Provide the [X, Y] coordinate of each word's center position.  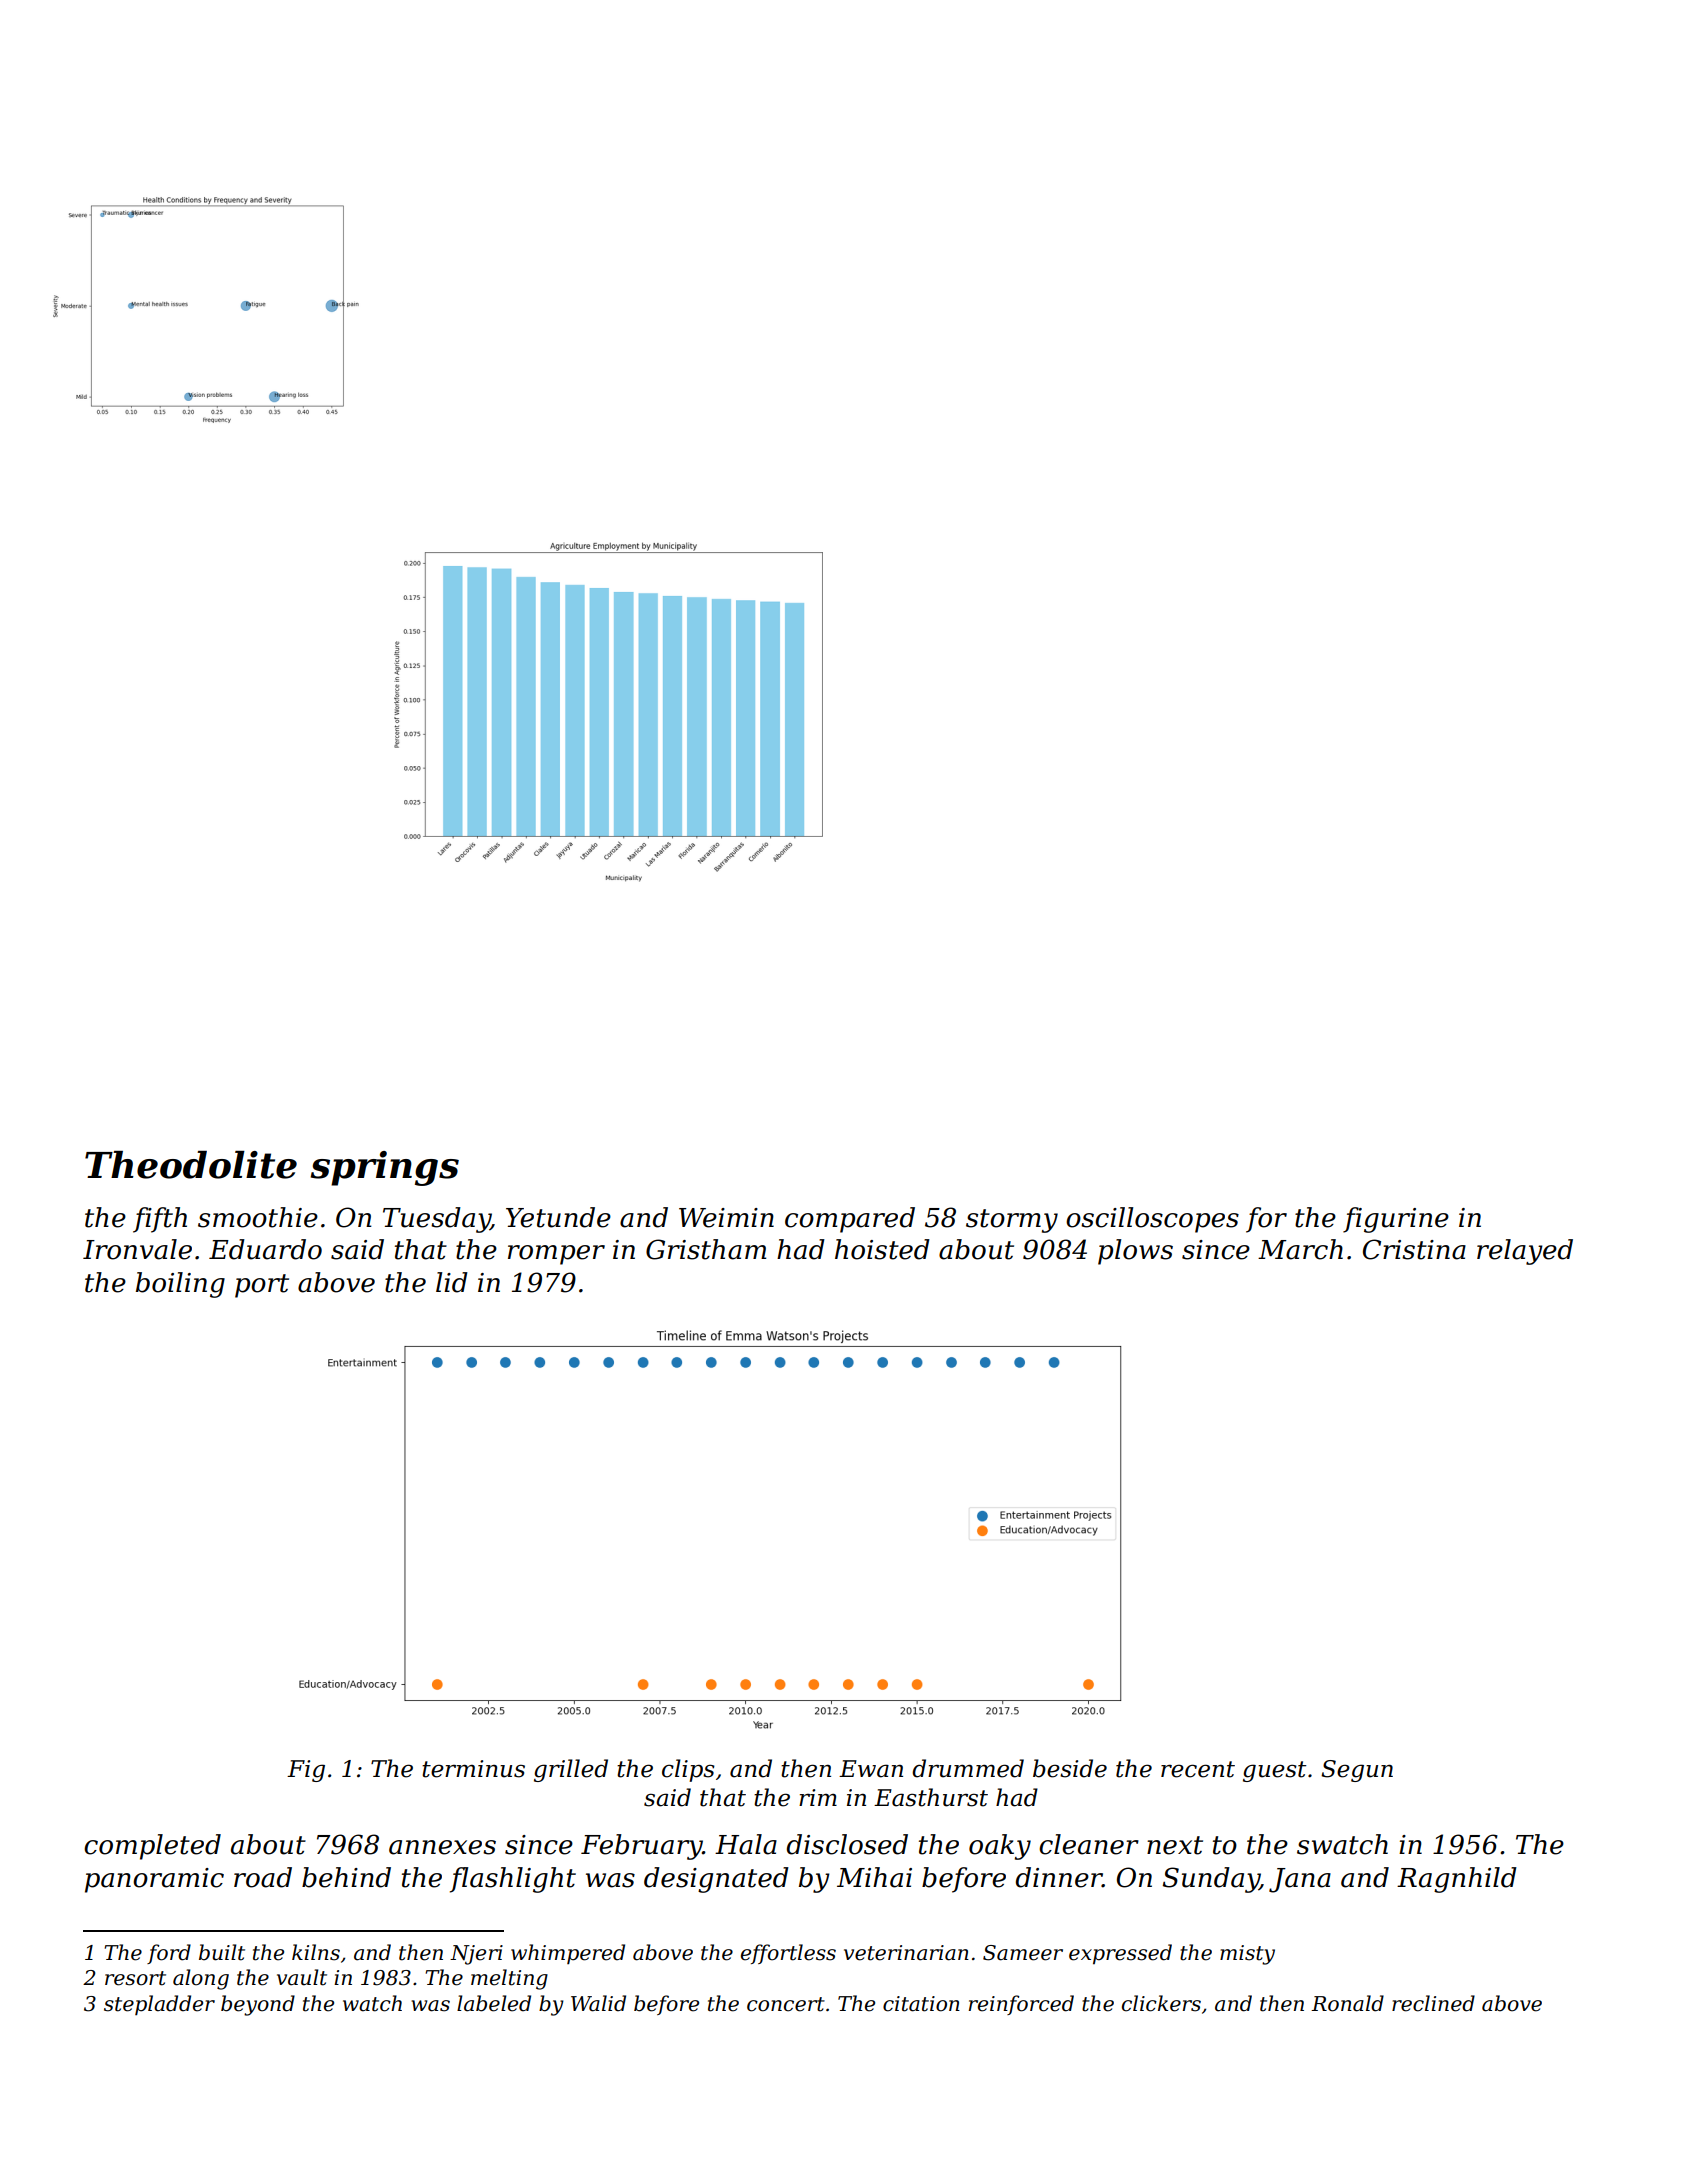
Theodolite [191, 1165]
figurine [1396, 1220]
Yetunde [558, 1217]
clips [688, 1770]
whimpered [568, 1954]
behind [346, 1877]
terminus [473, 1769]
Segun [1357, 1771]
